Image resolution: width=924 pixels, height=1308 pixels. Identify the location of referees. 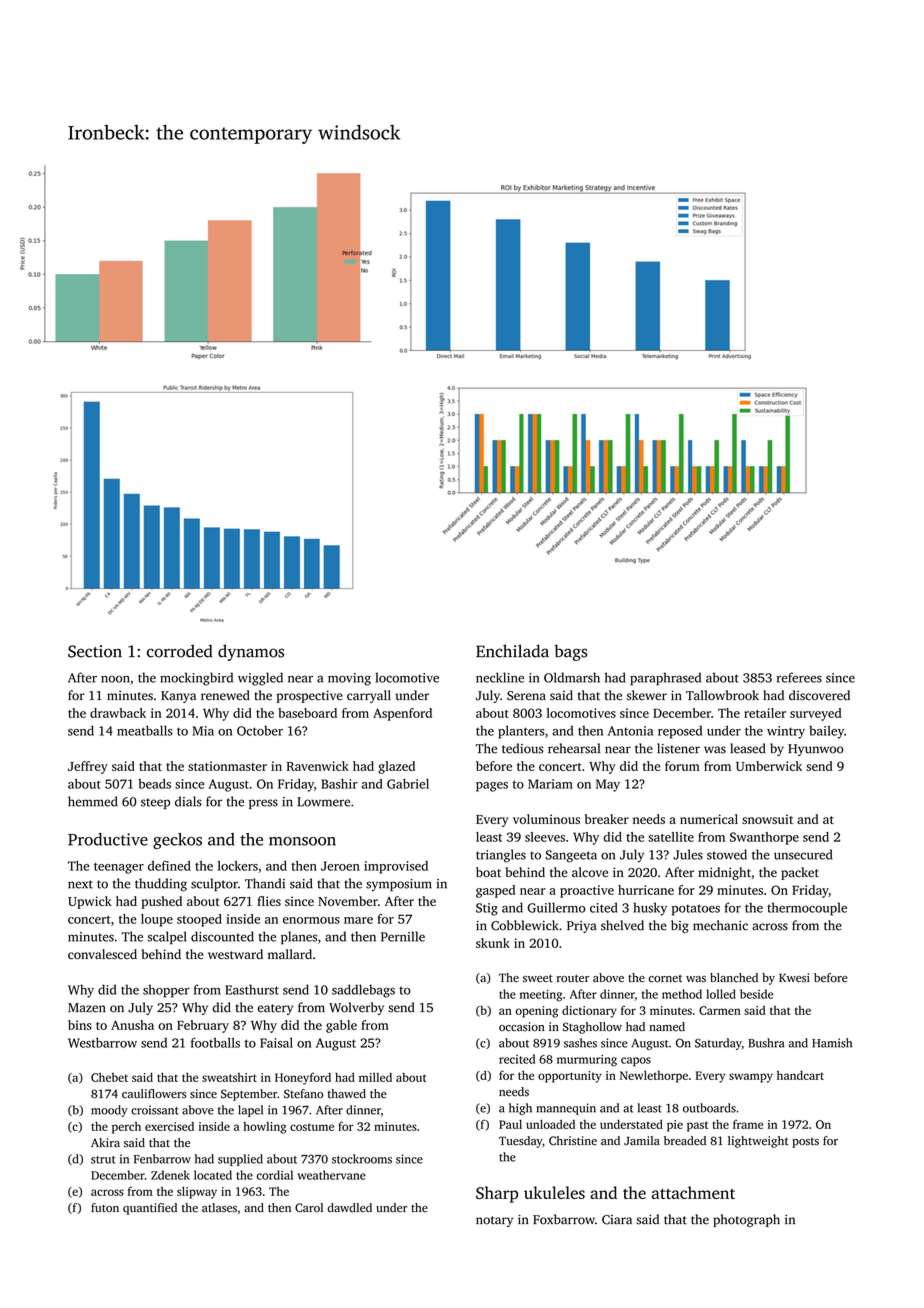
(799, 677).
